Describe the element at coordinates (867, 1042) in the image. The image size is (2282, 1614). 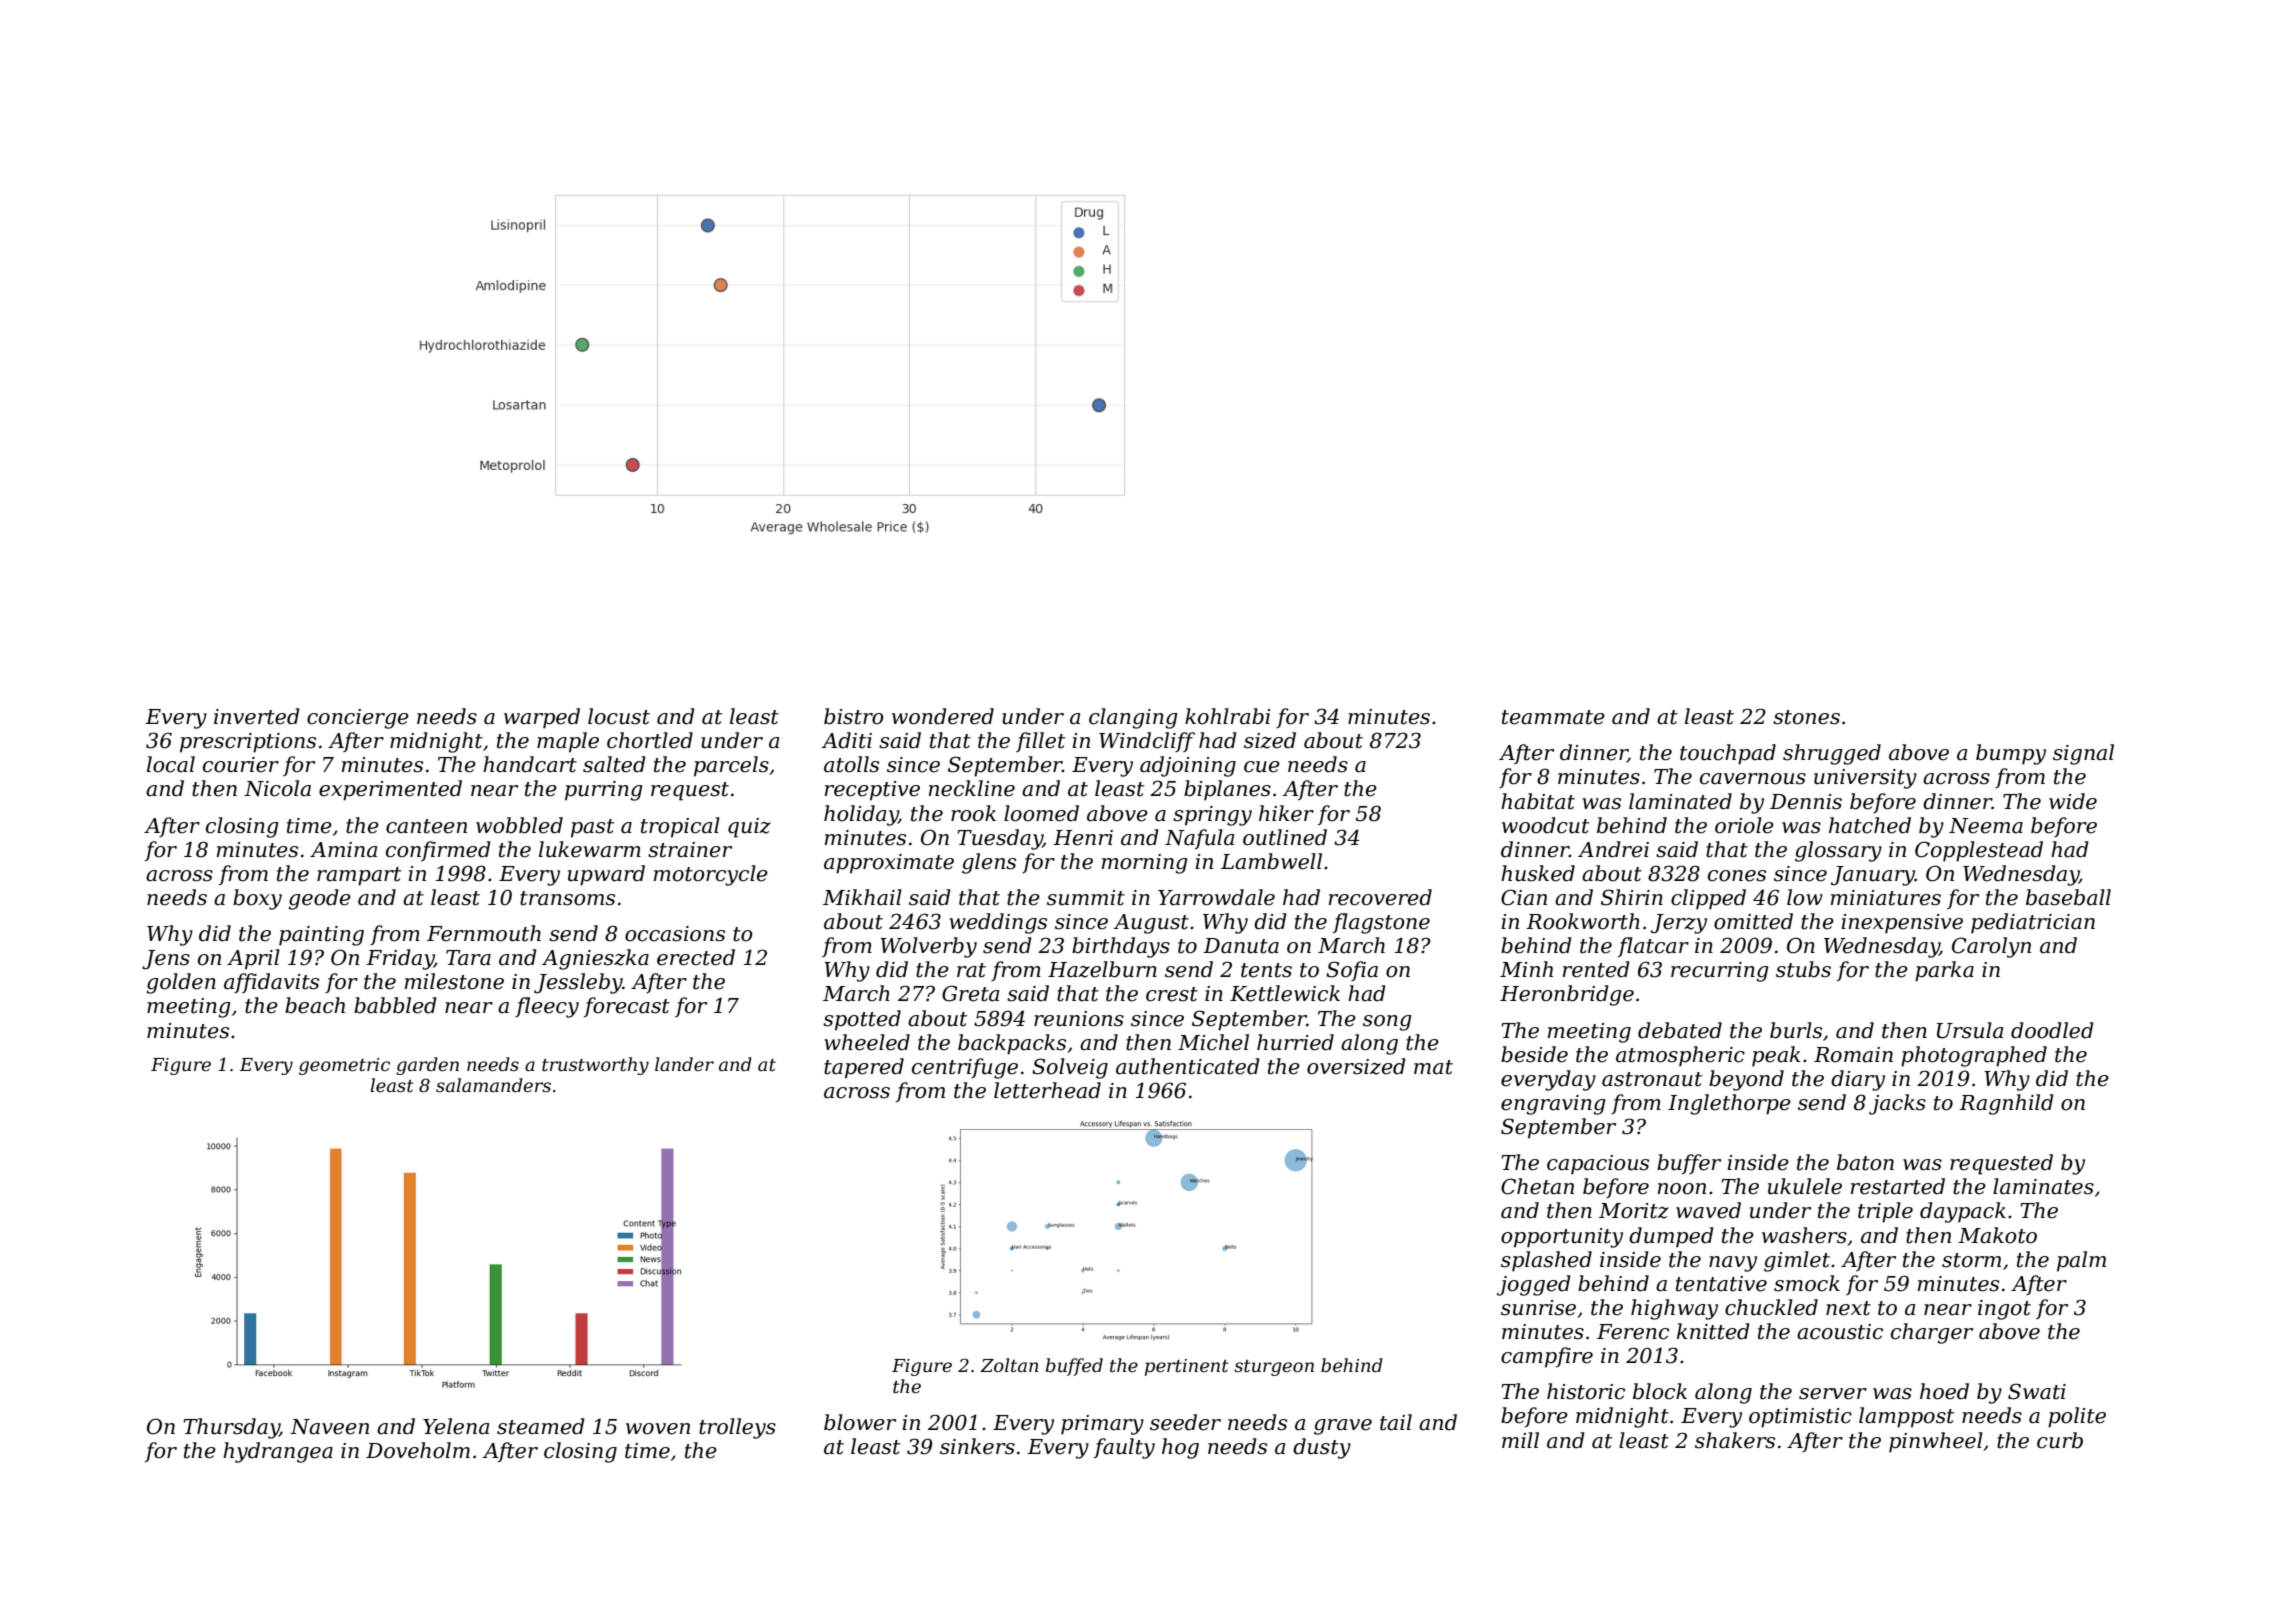
I see `wheeled` at that location.
